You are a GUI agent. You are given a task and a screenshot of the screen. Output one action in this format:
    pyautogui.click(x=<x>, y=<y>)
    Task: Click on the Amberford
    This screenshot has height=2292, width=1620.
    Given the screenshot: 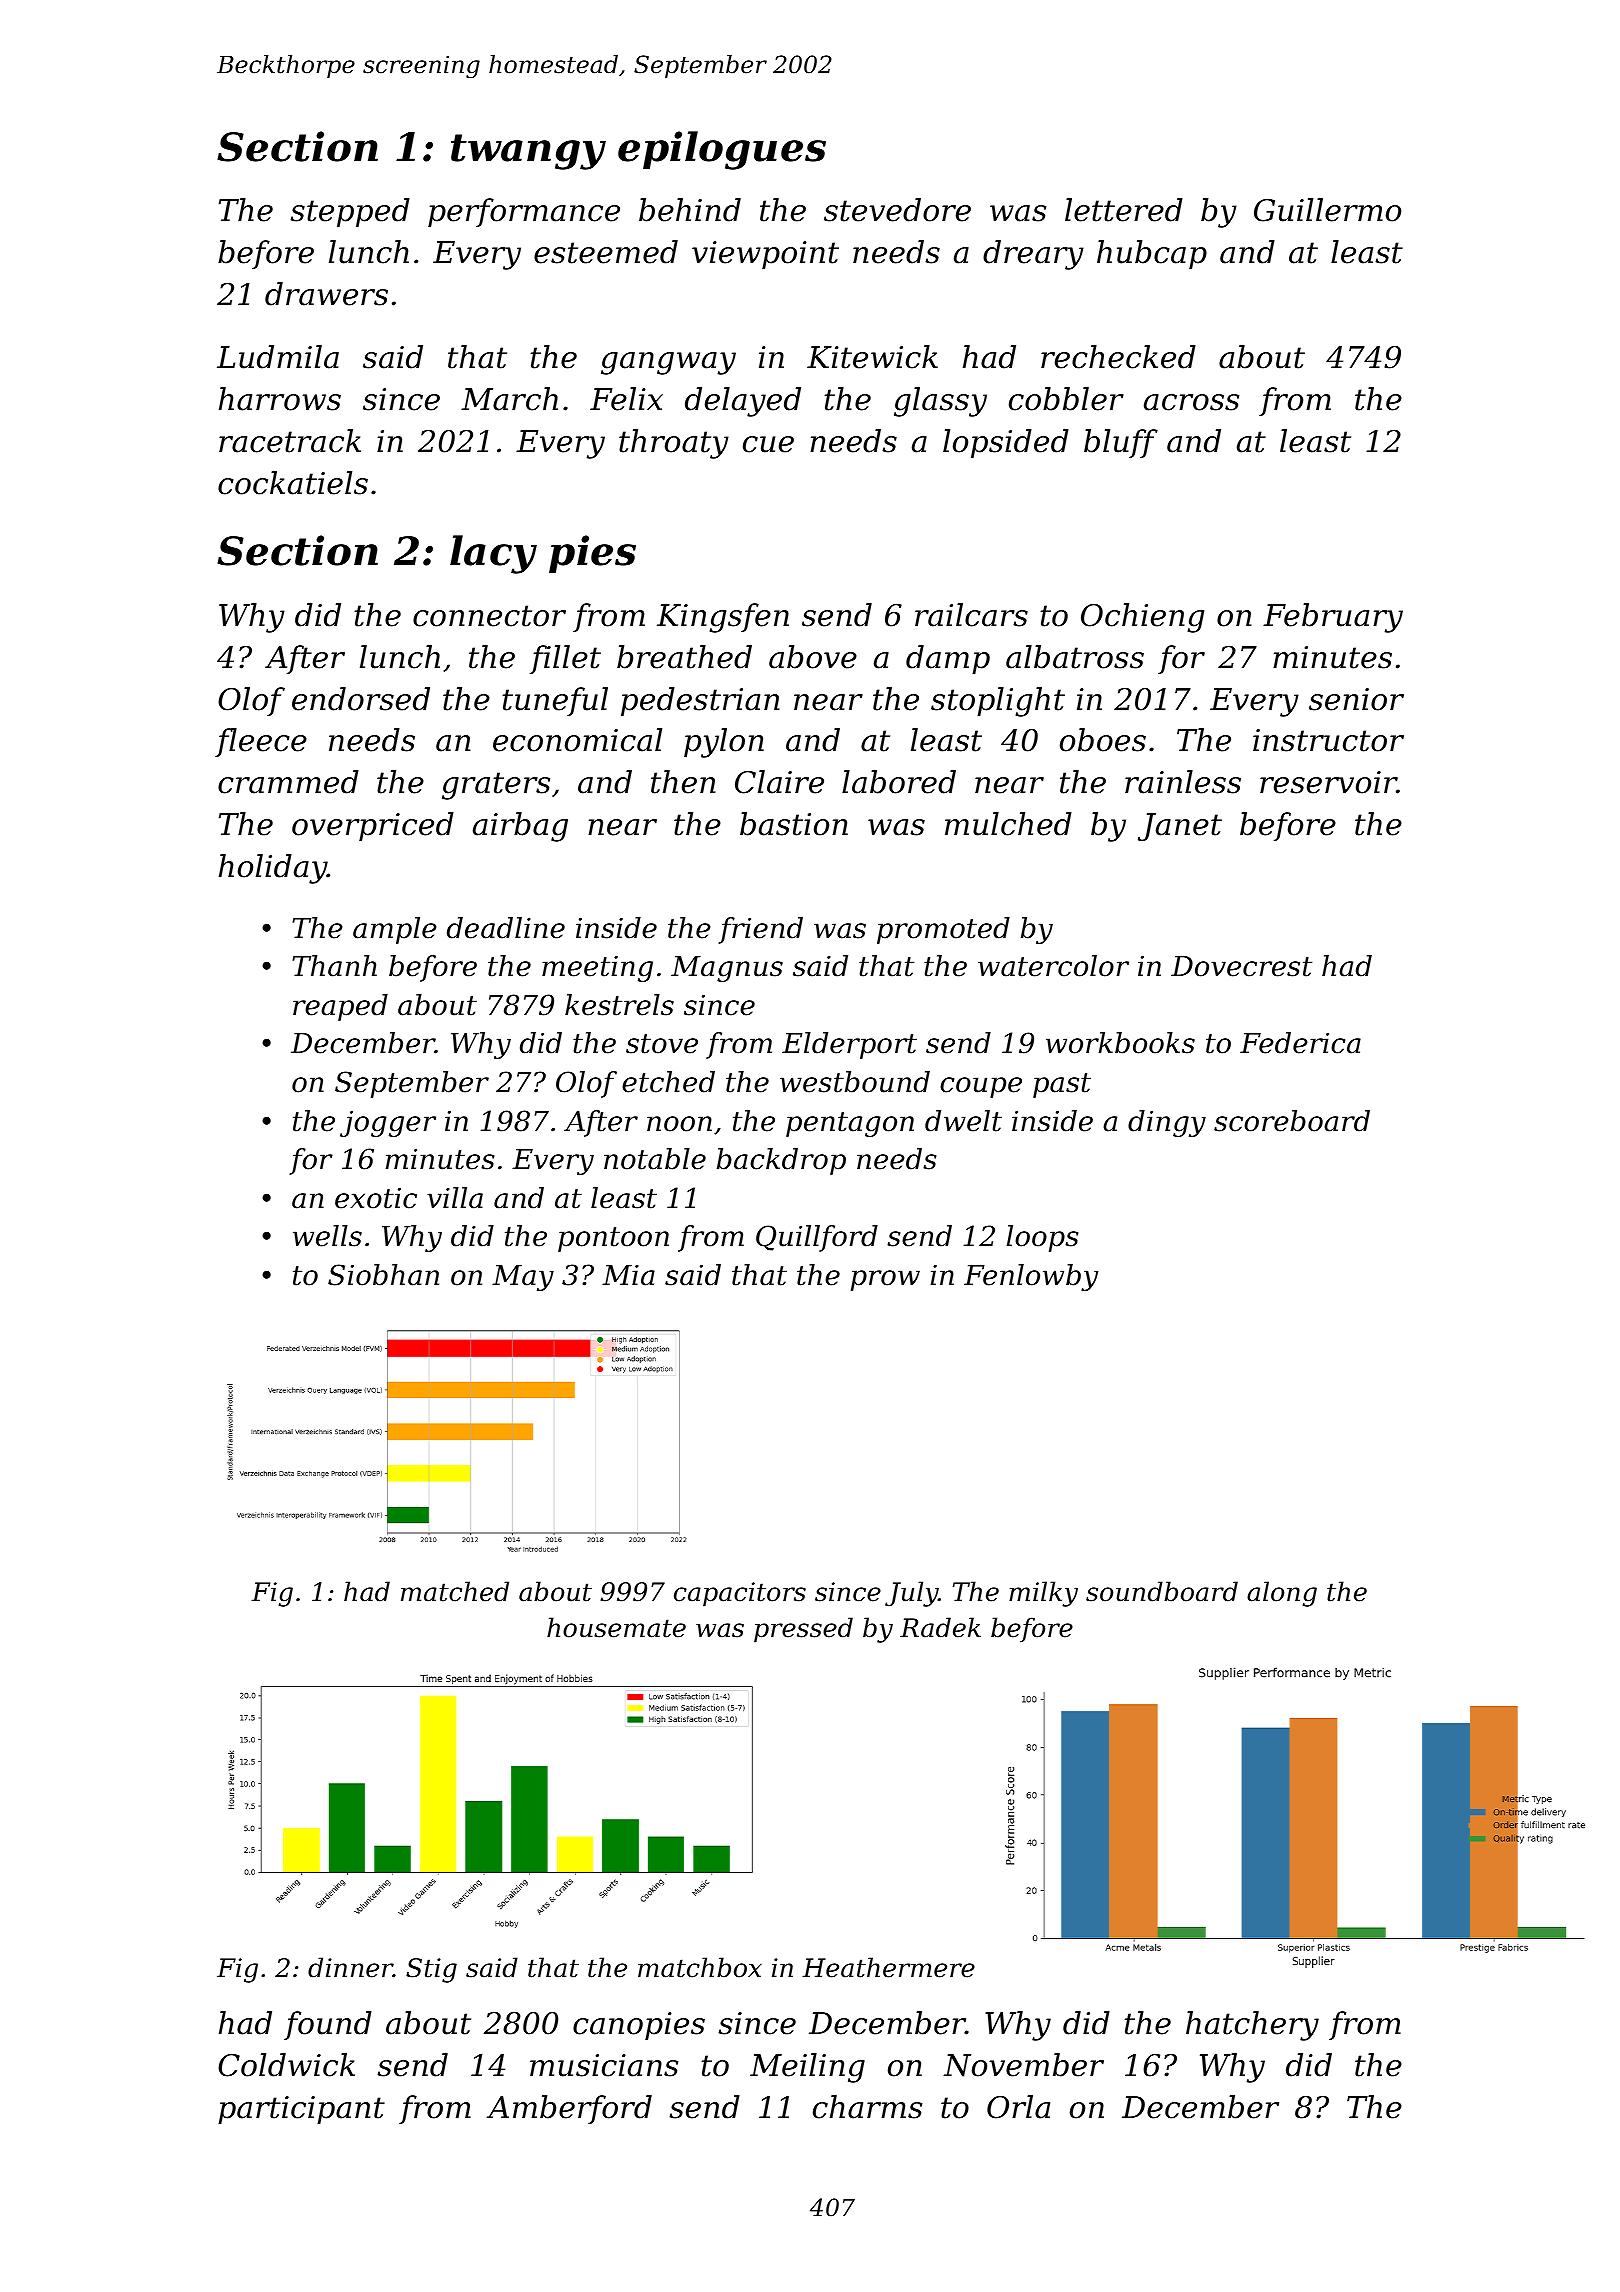 What is the action you would take?
    pyautogui.click(x=569, y=2109)
